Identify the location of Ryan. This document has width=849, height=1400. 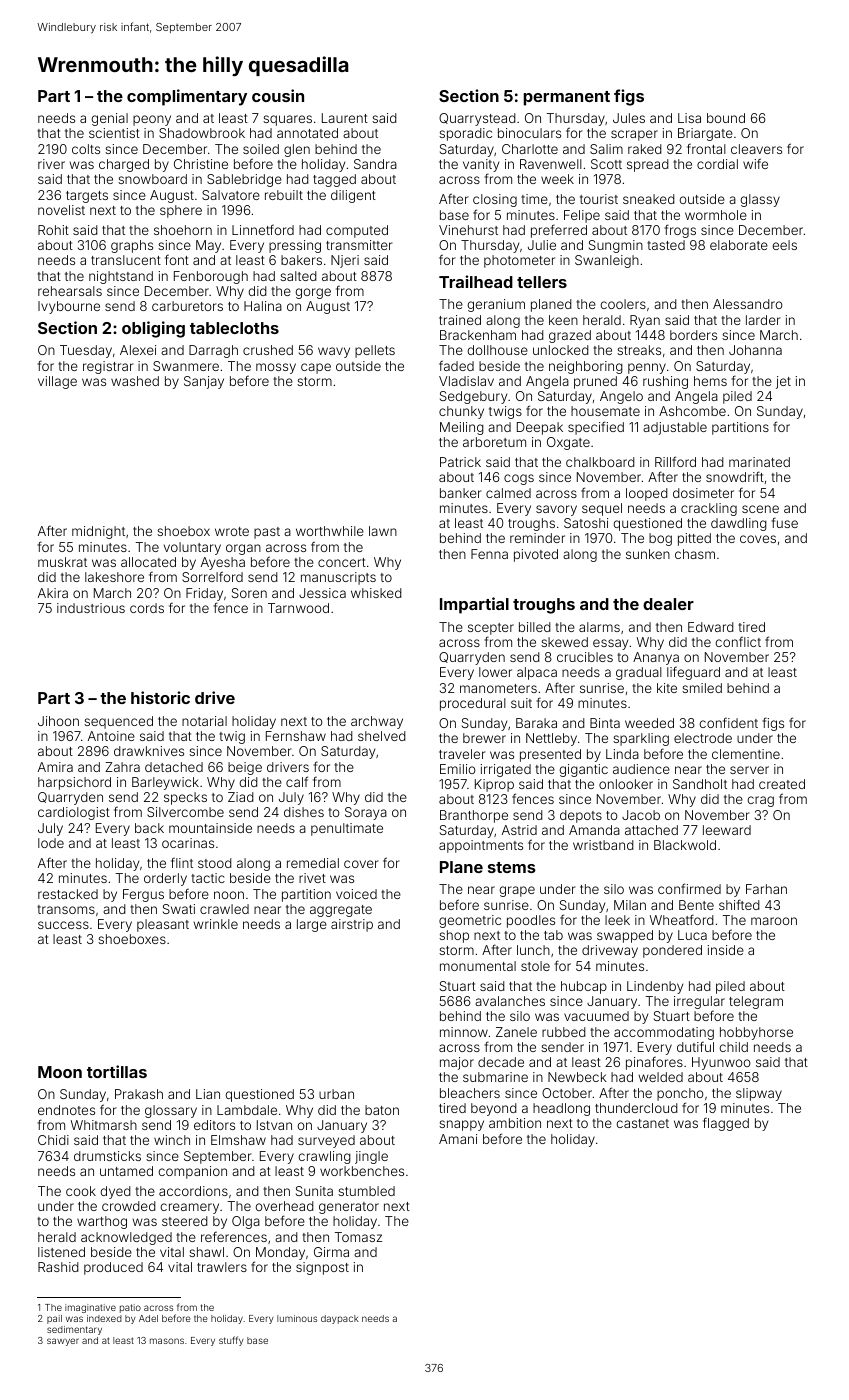
(645, 321).
